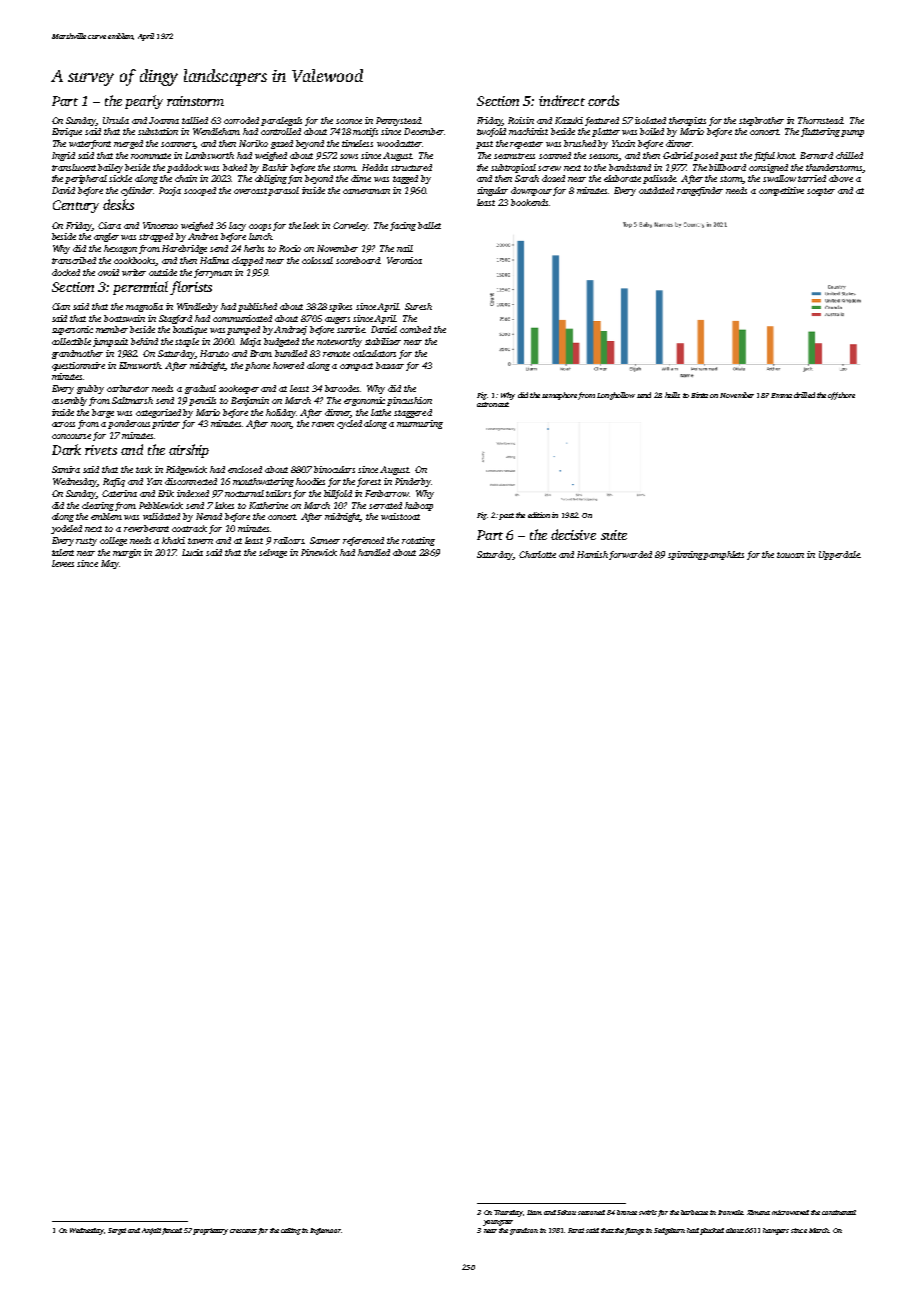 The width and height of the screenshot is (924, 1308). What do you see at coordinates (151, 1231) in the screenshot?
I see `Anjali` at bounding box center [151, 1231].
